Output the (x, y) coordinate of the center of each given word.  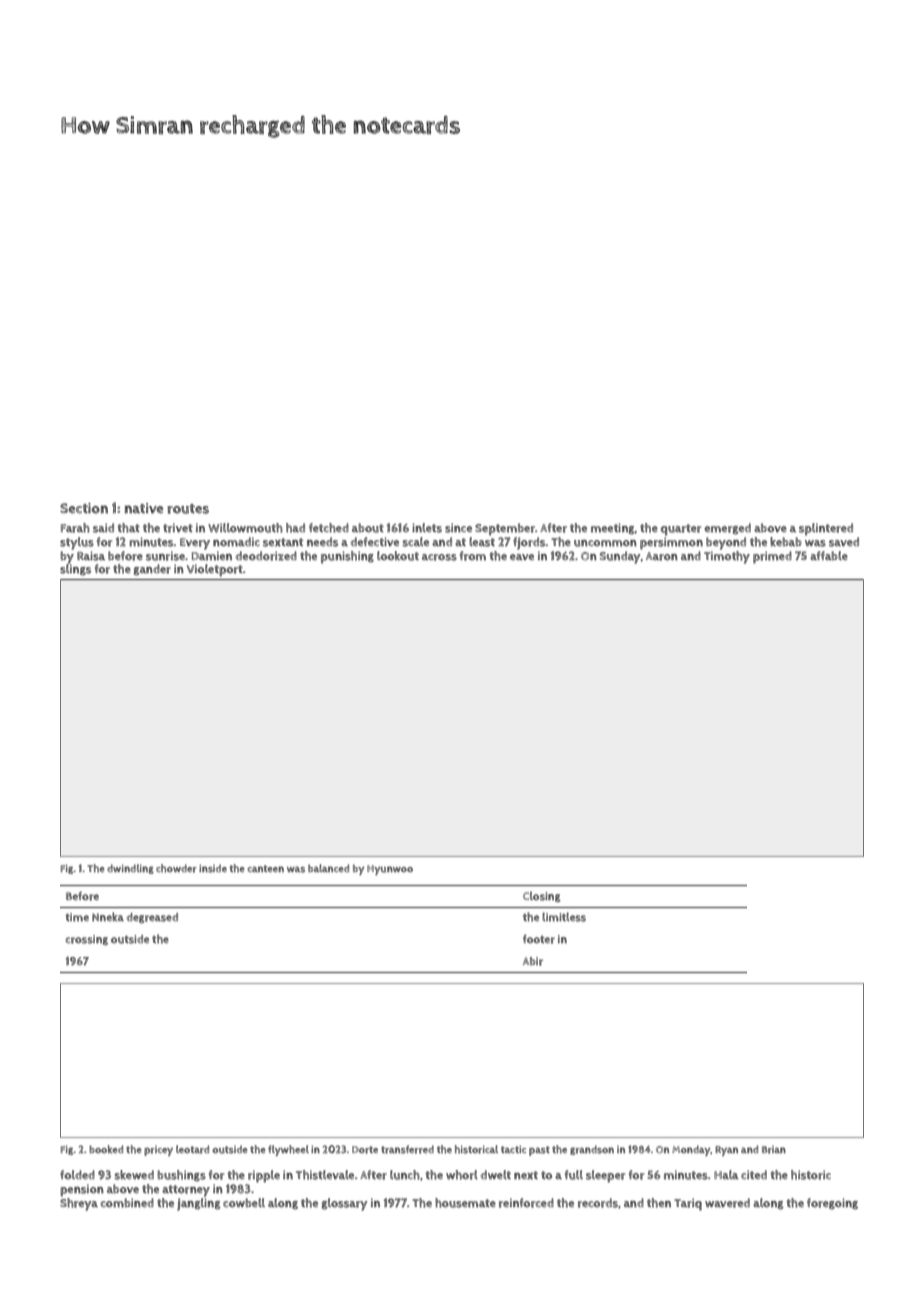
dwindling (130, 869)
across (439, 557)
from (473, 556)
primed (772, 557)
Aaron (662, 556)
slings (75, 570)
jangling (198, 1204)
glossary (344, 1204)
